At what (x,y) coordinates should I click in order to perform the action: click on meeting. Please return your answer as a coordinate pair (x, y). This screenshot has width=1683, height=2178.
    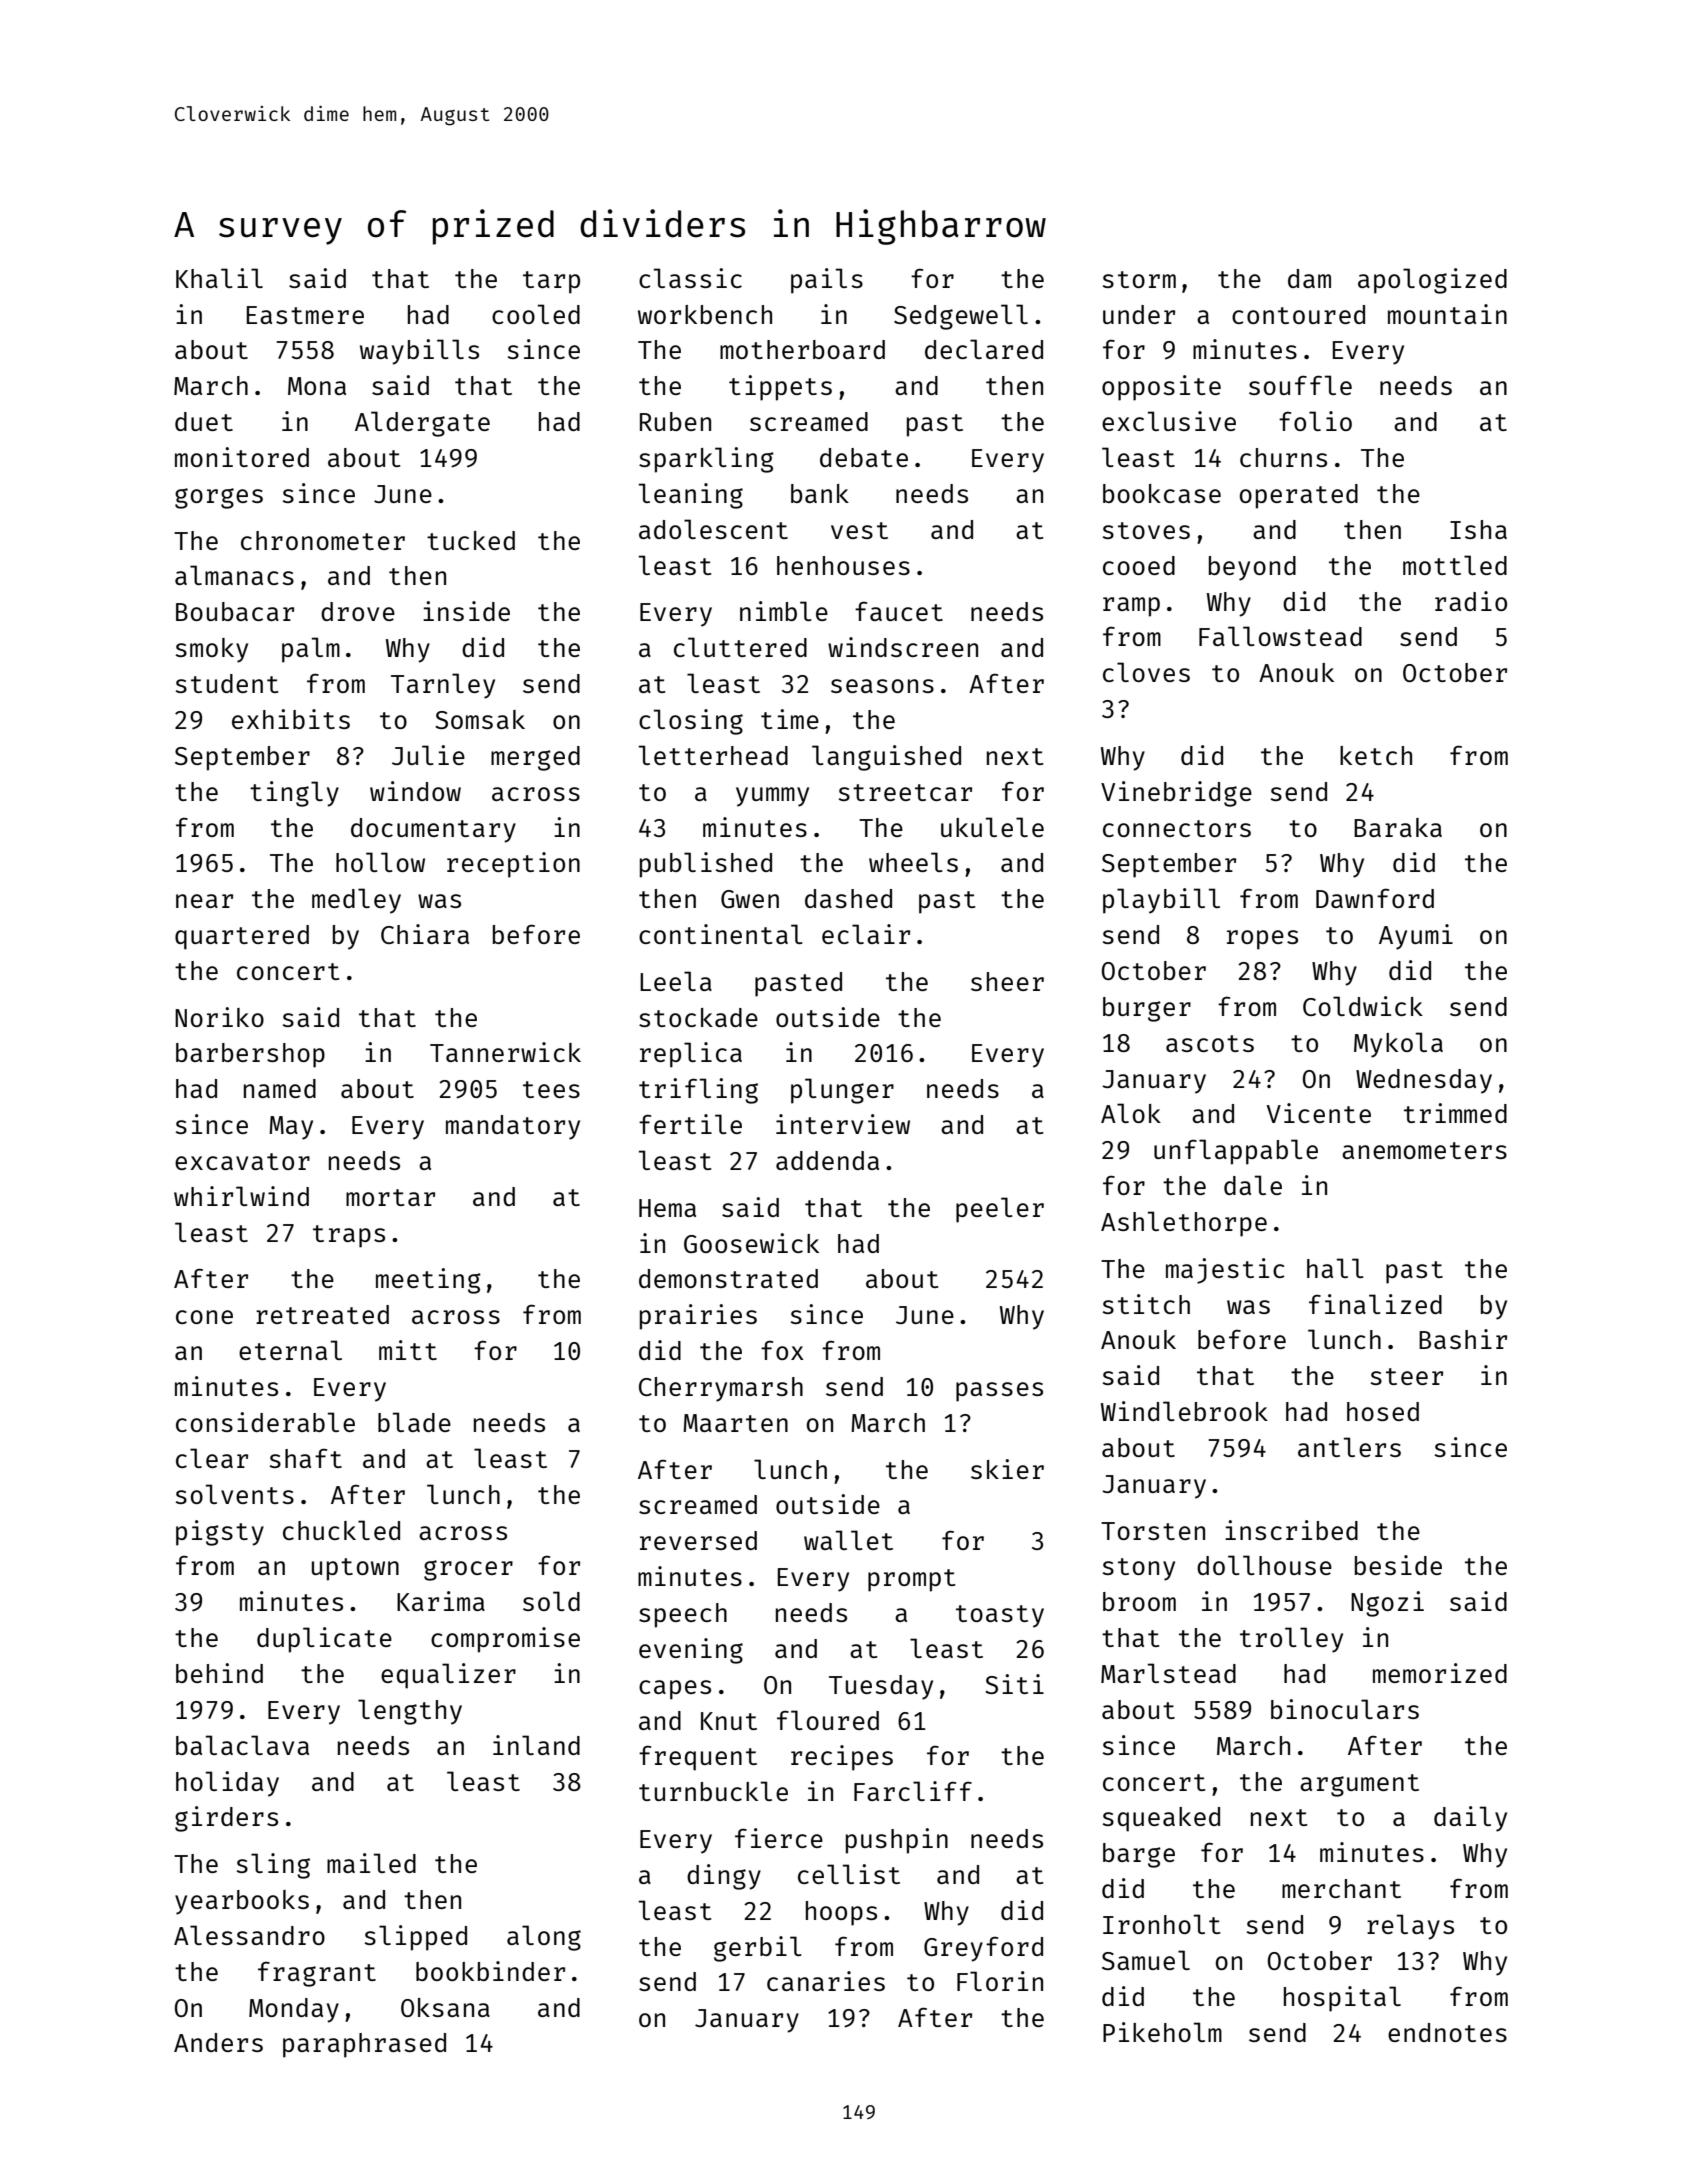
    Looking at the image, I should click on (428, 1281).
